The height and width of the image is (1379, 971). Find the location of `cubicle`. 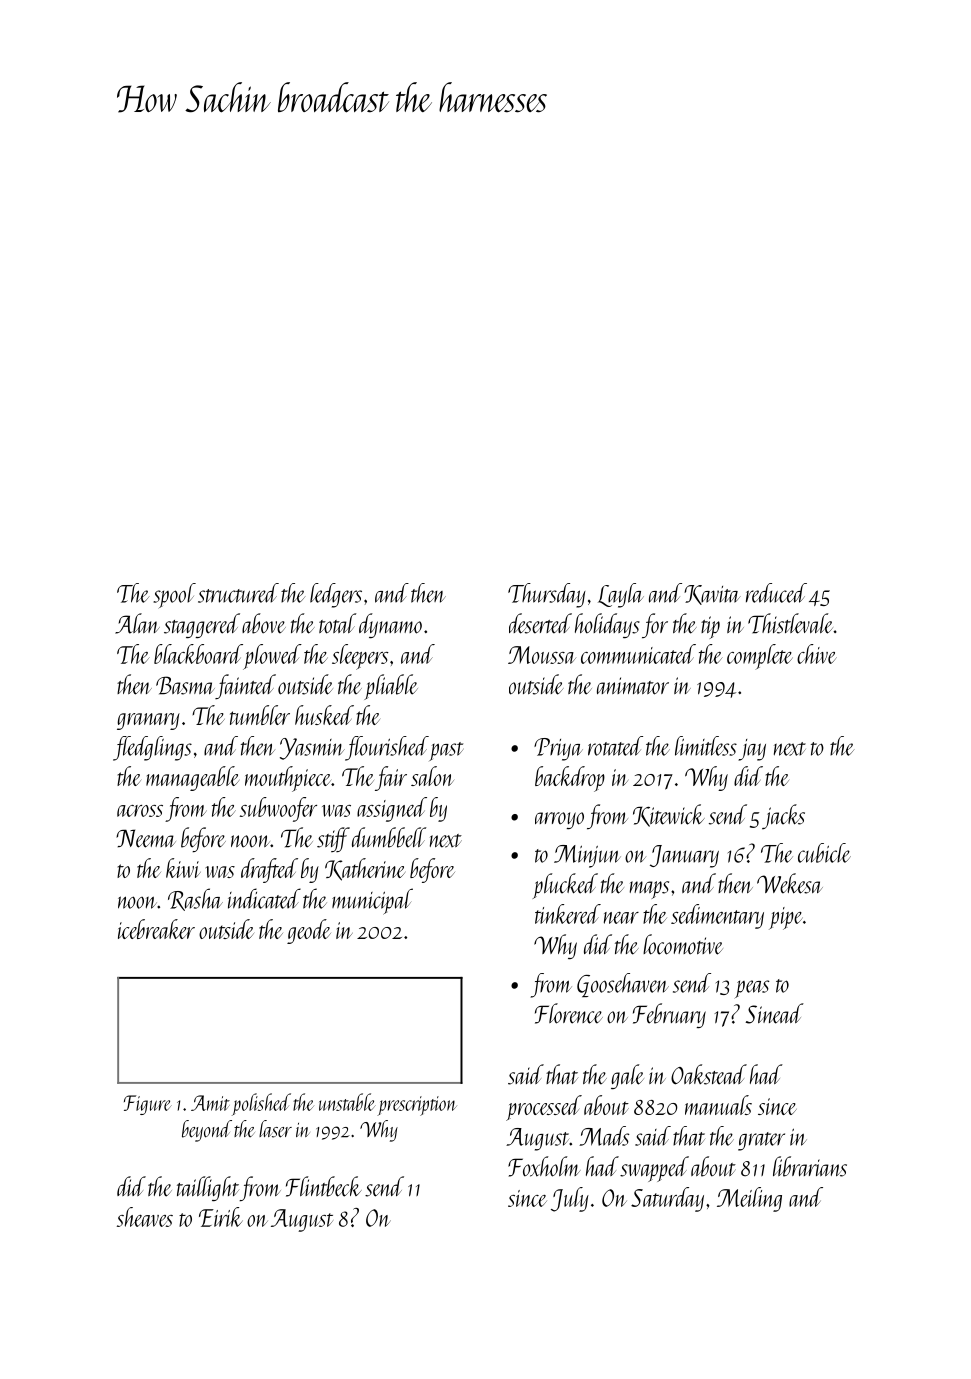

cubicle is located at coordinates (824, 853).
